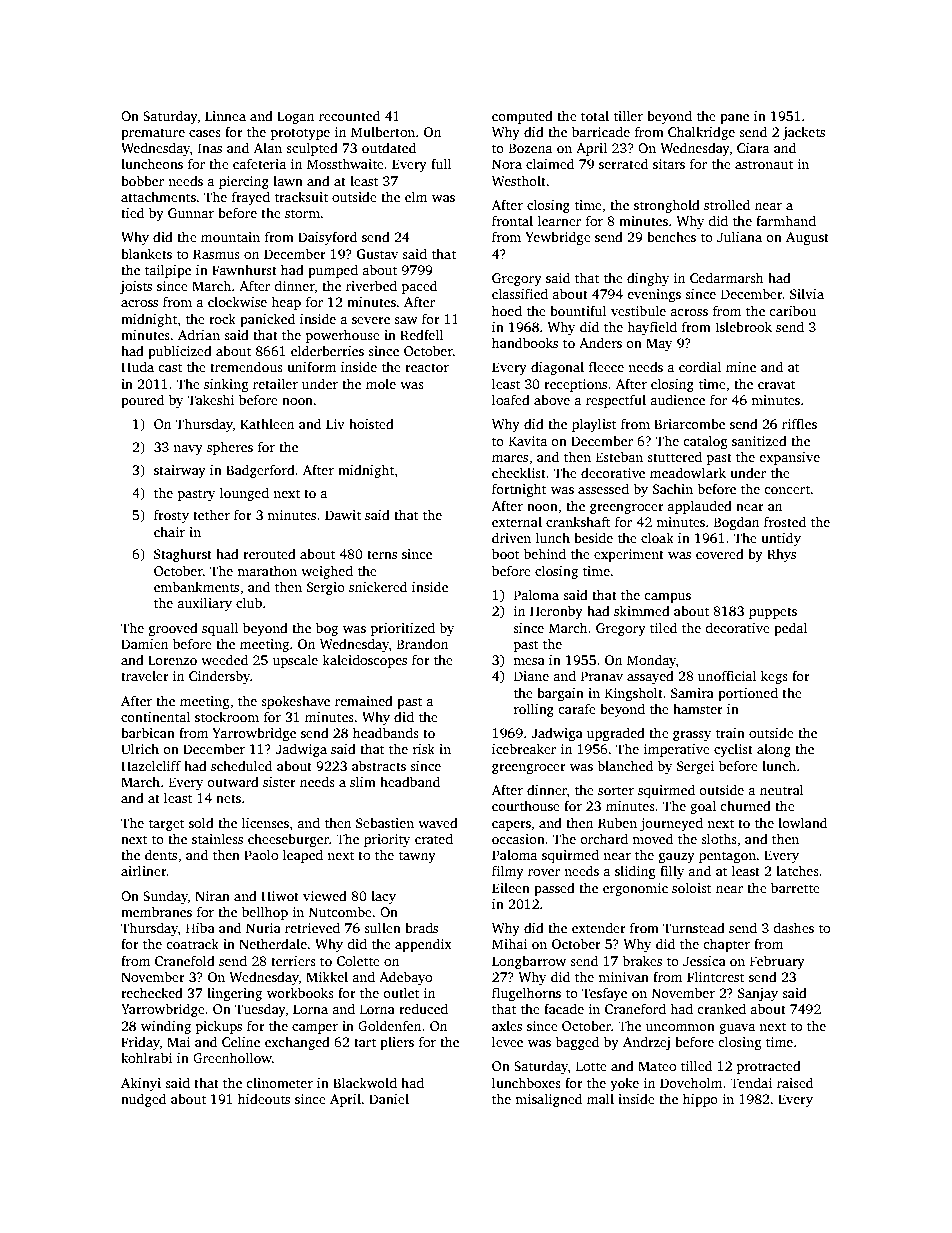 This screenshot has height=1233, width=952. Describe the element at coordinates (507, 310) in the screenshot. I see `hoed` at that location.
